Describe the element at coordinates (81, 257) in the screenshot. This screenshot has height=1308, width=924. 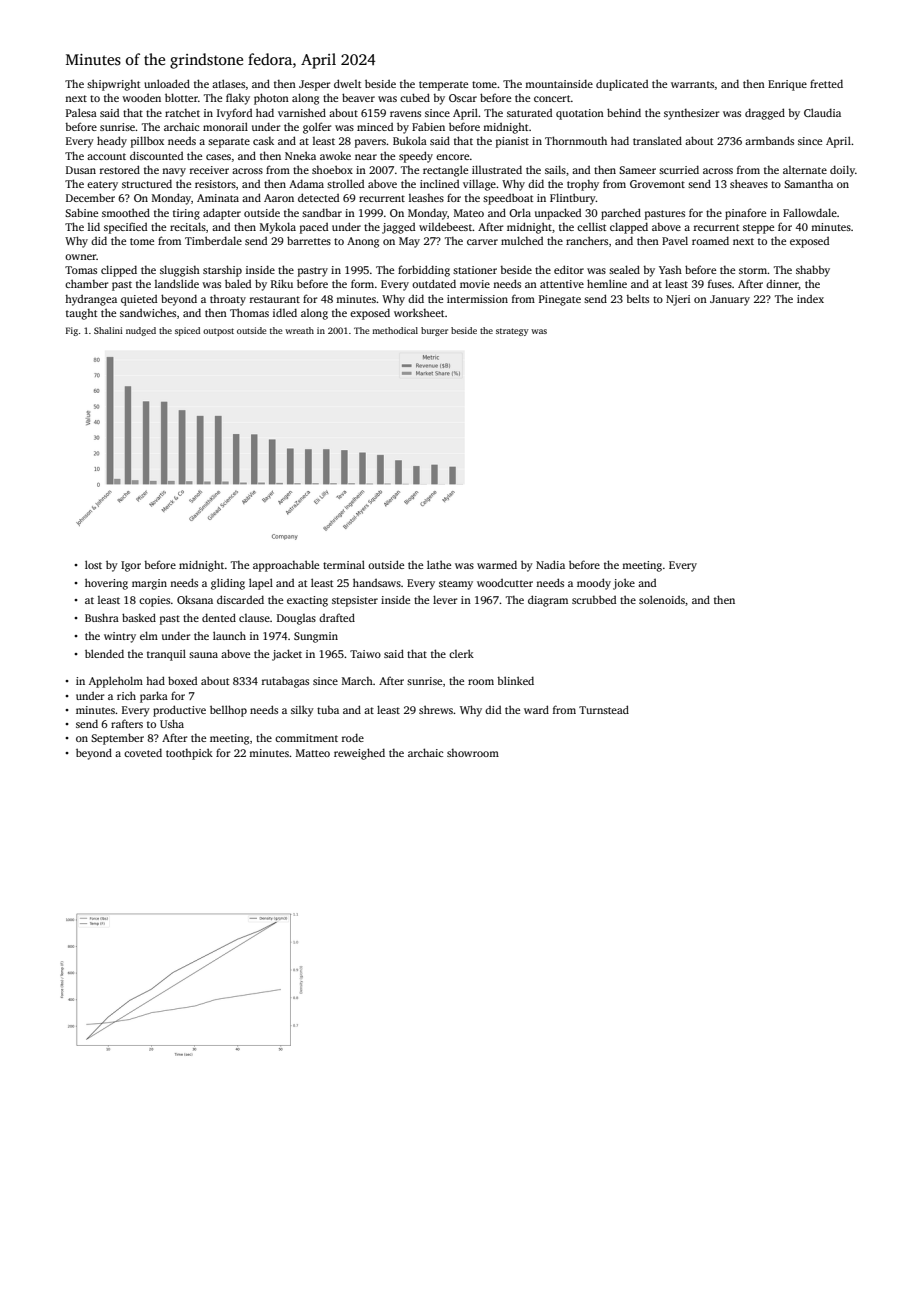
I see `owner` at that location.
